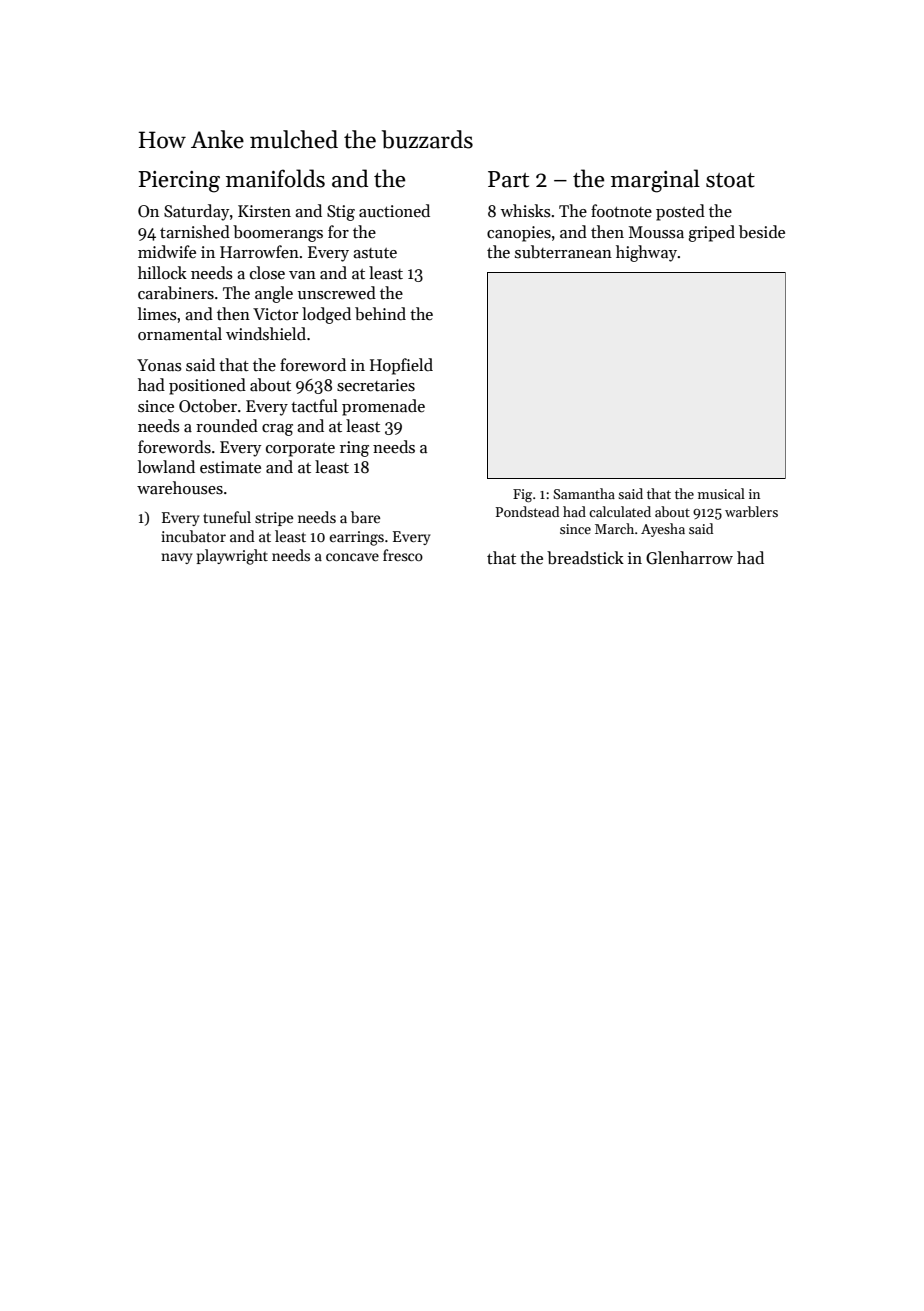 This image has width=924, height=1311. Describe the element at coordinates (730, 180) in the image. I see `stoat` at that location.
